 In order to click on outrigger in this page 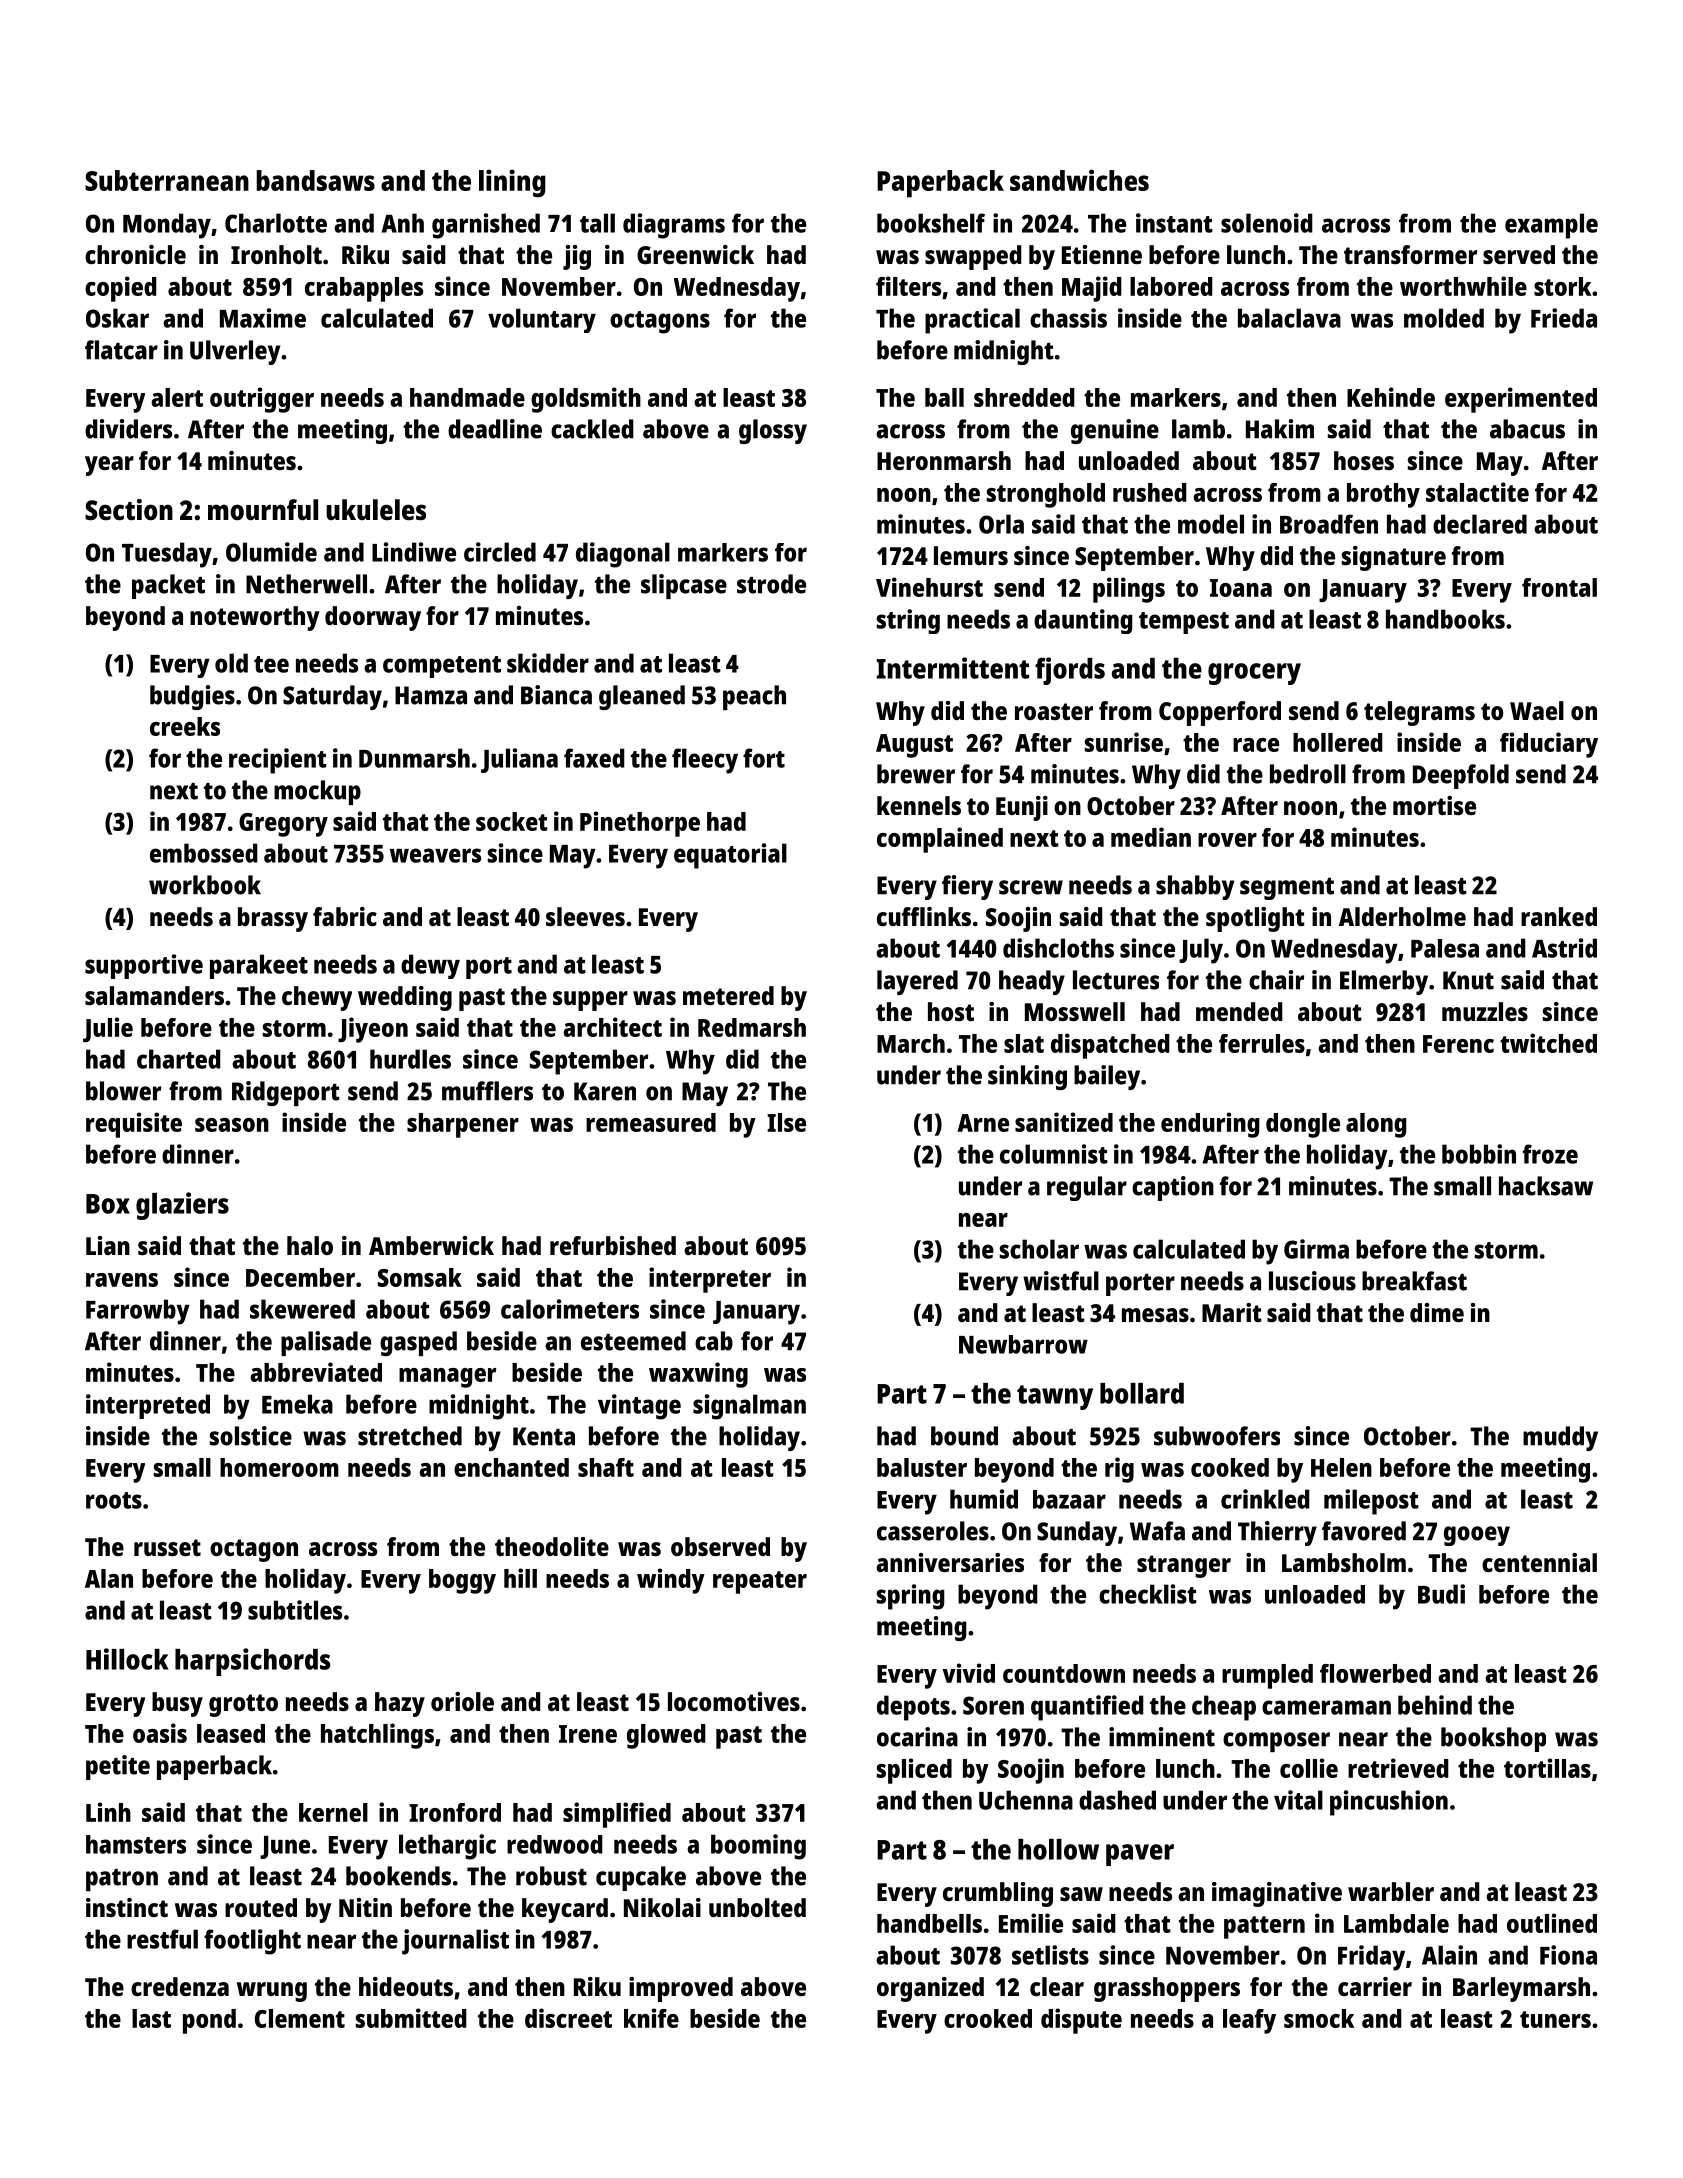, I will do `click(262, 400)`.
